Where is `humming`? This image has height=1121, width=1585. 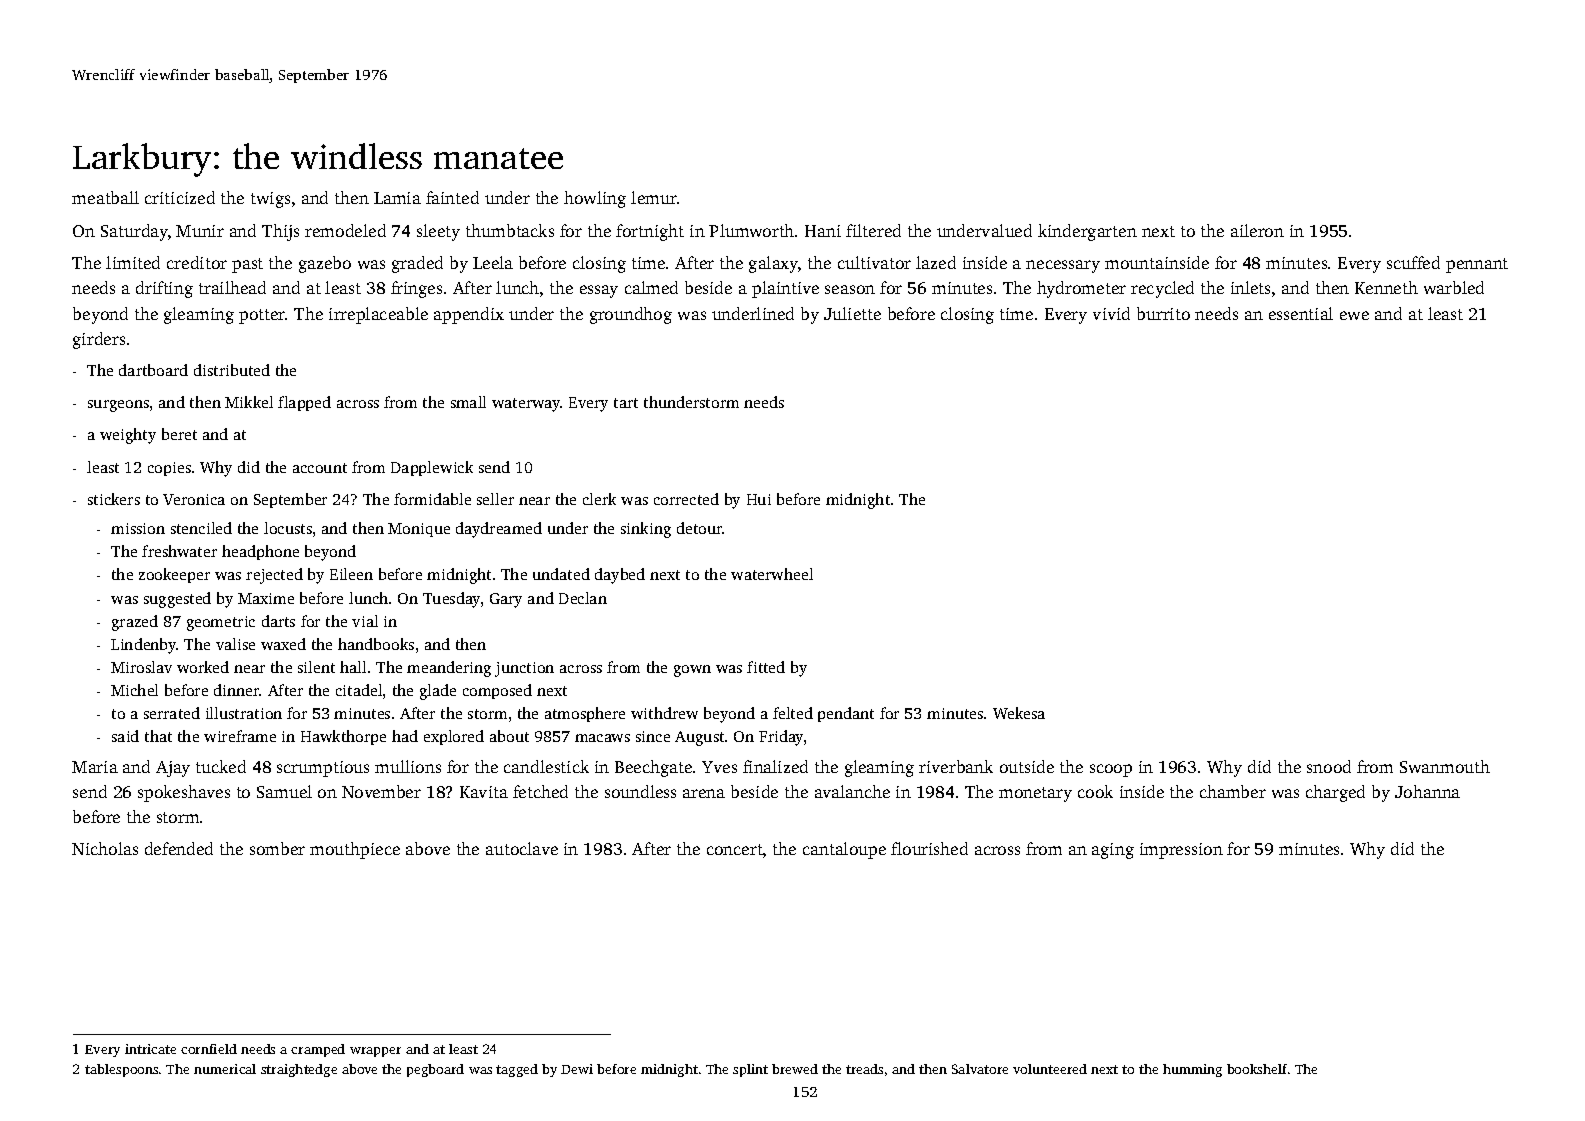
humming is located at coordinates (1192, 1070).
